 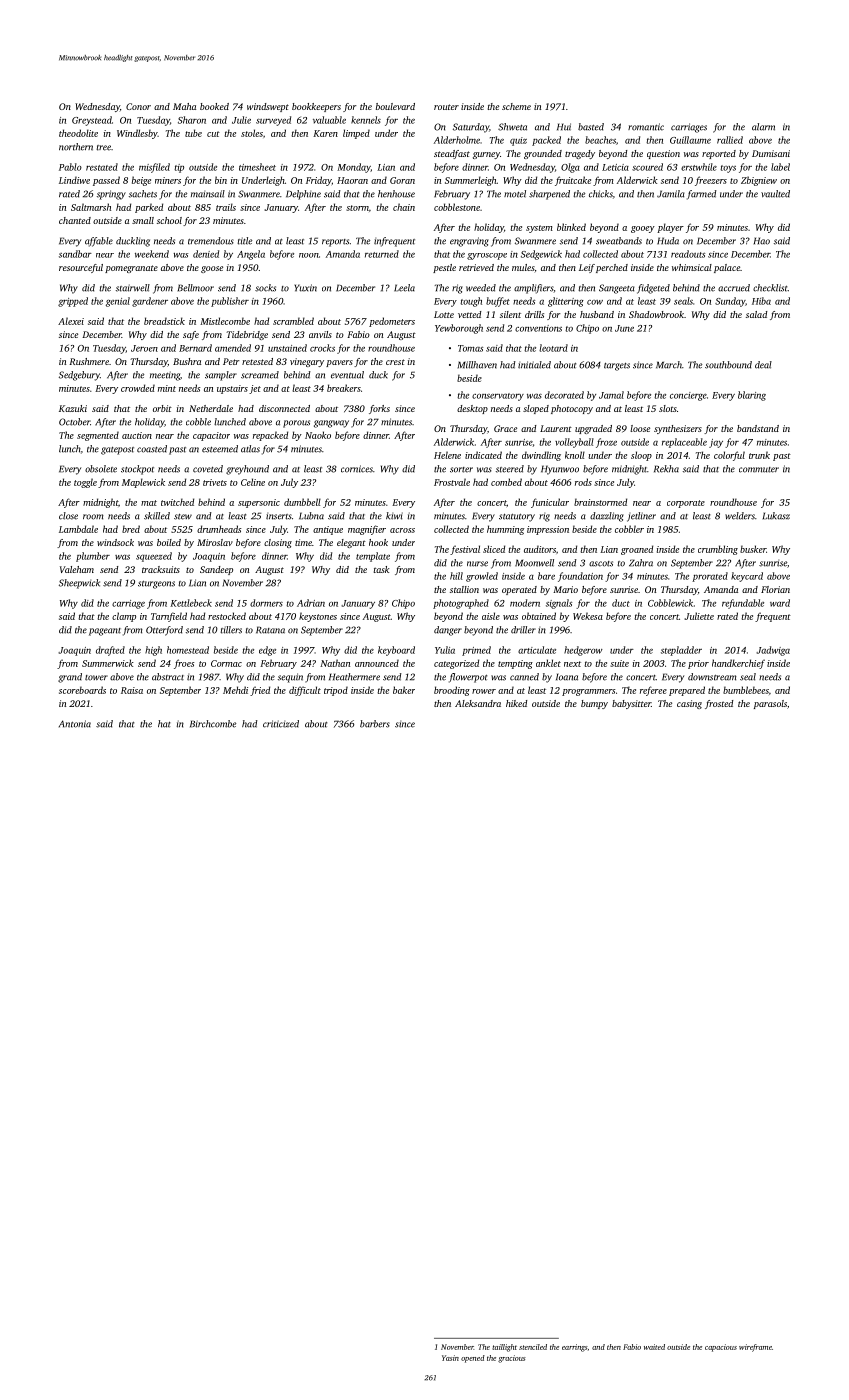 What do you see at coordinates (688, 254) in the page?
I see `readouts` at bounding box center [688, 254].
